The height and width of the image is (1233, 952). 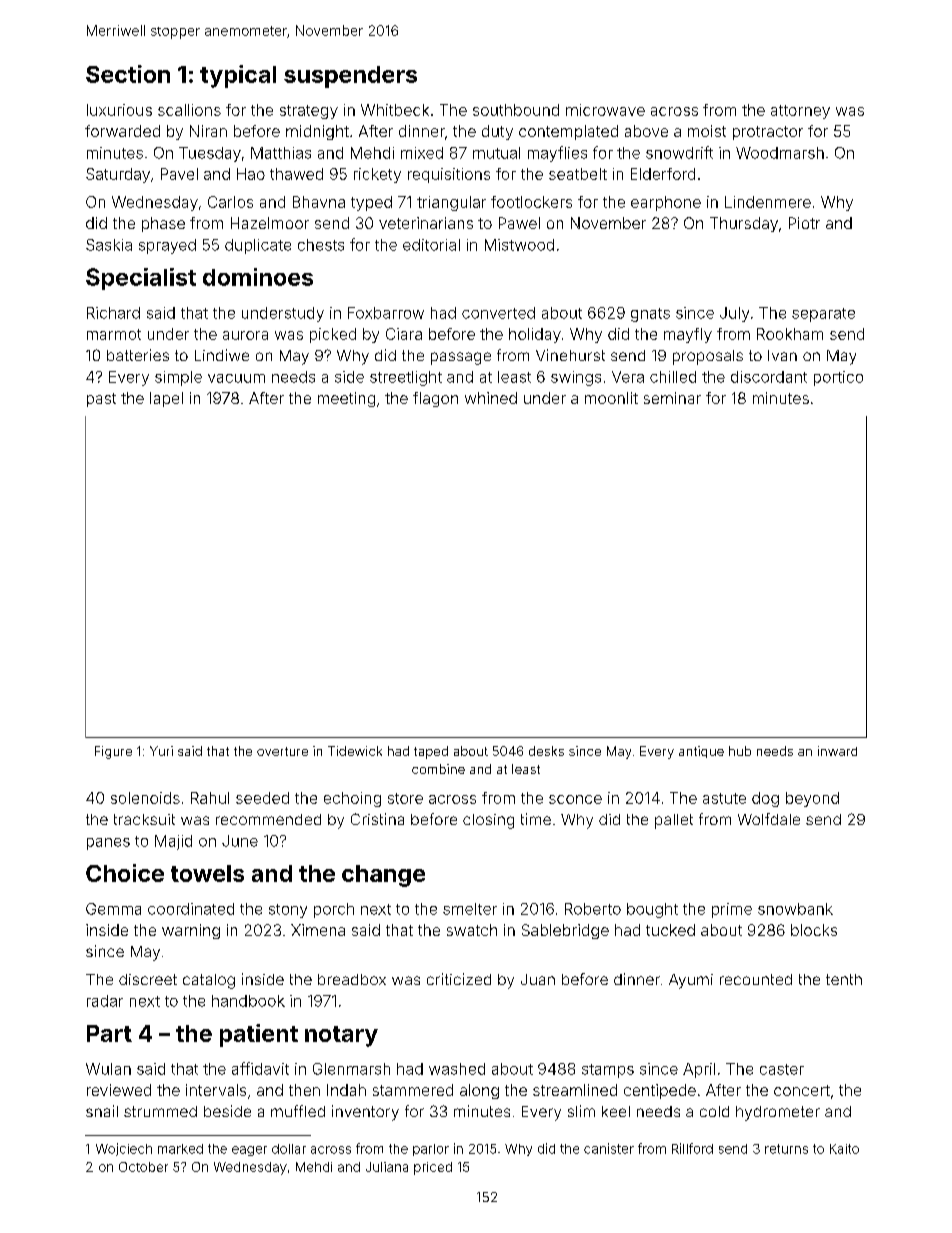 I want to click on dominoes, so click(x=258, y=277).
